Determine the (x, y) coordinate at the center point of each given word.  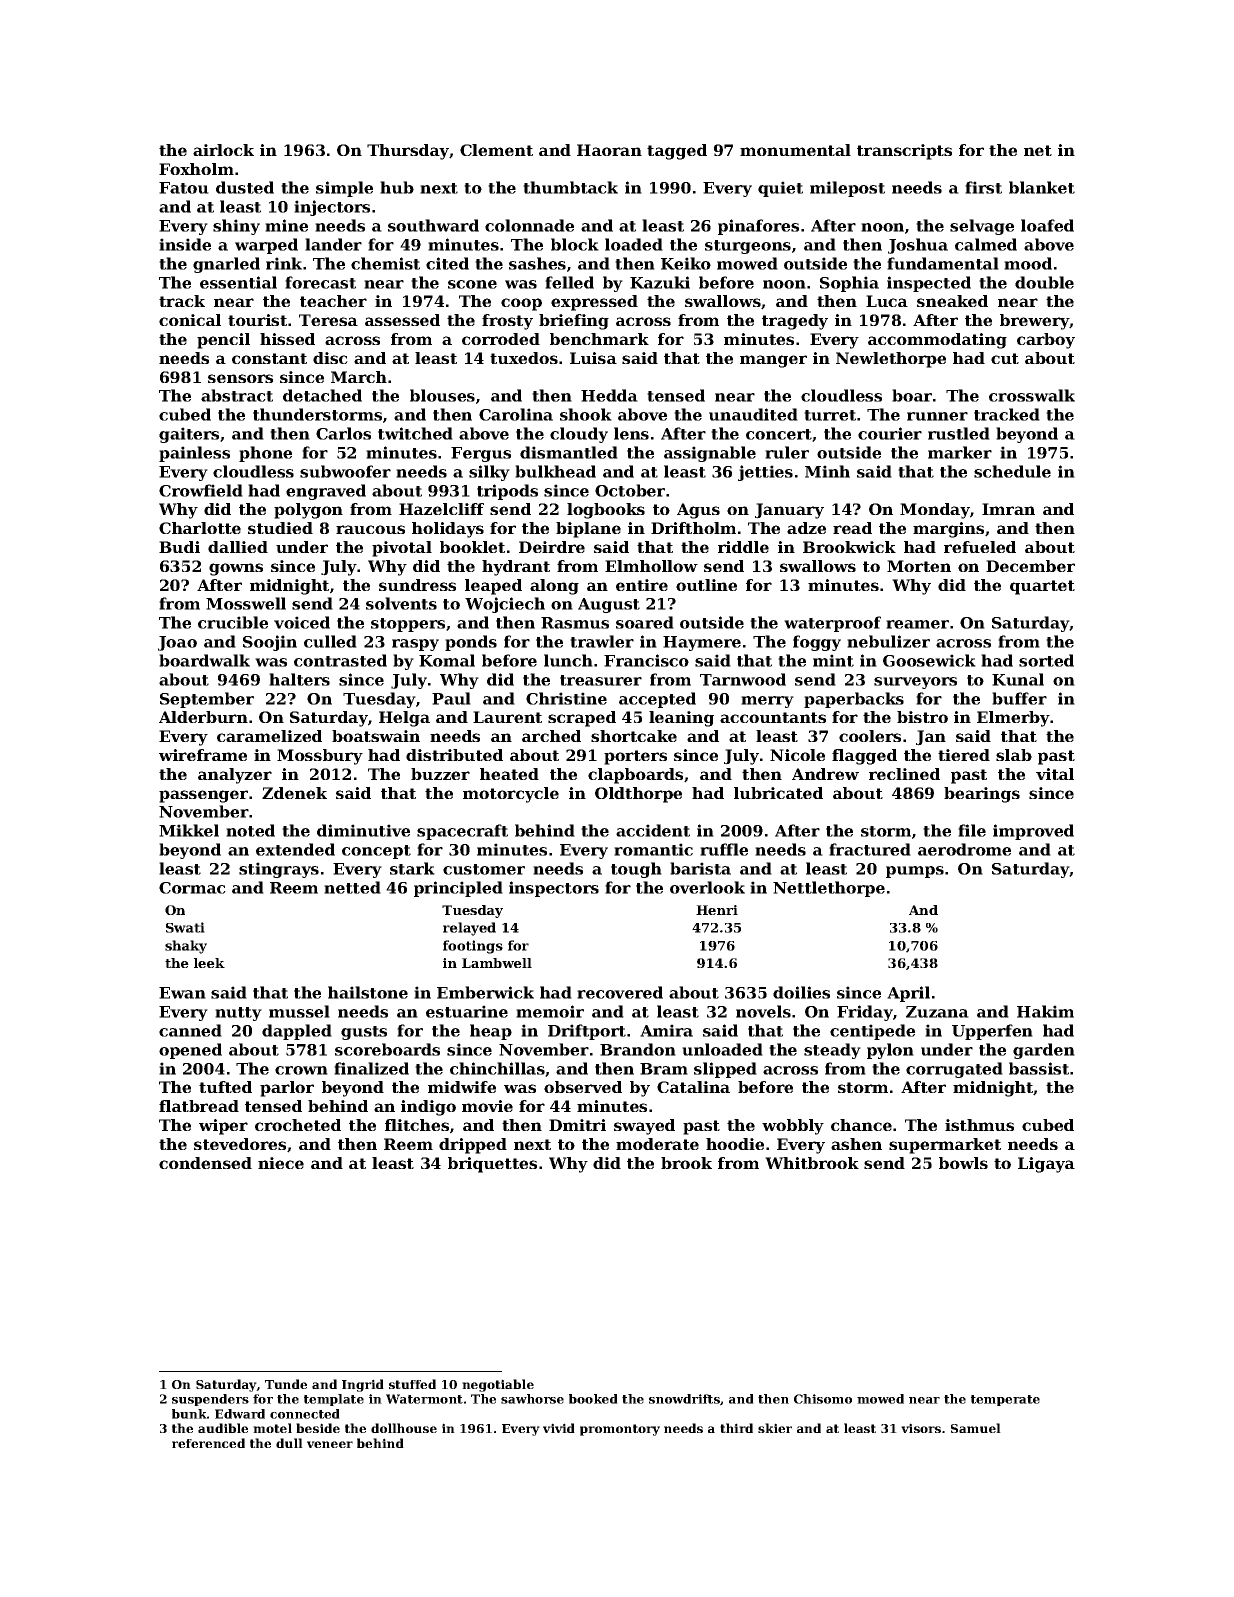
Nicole (797, 755)
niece (281, 1163)
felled (569, 282)
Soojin (270, 643)
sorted (1046, 660)
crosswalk (1032, 395)
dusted (245, 187)
